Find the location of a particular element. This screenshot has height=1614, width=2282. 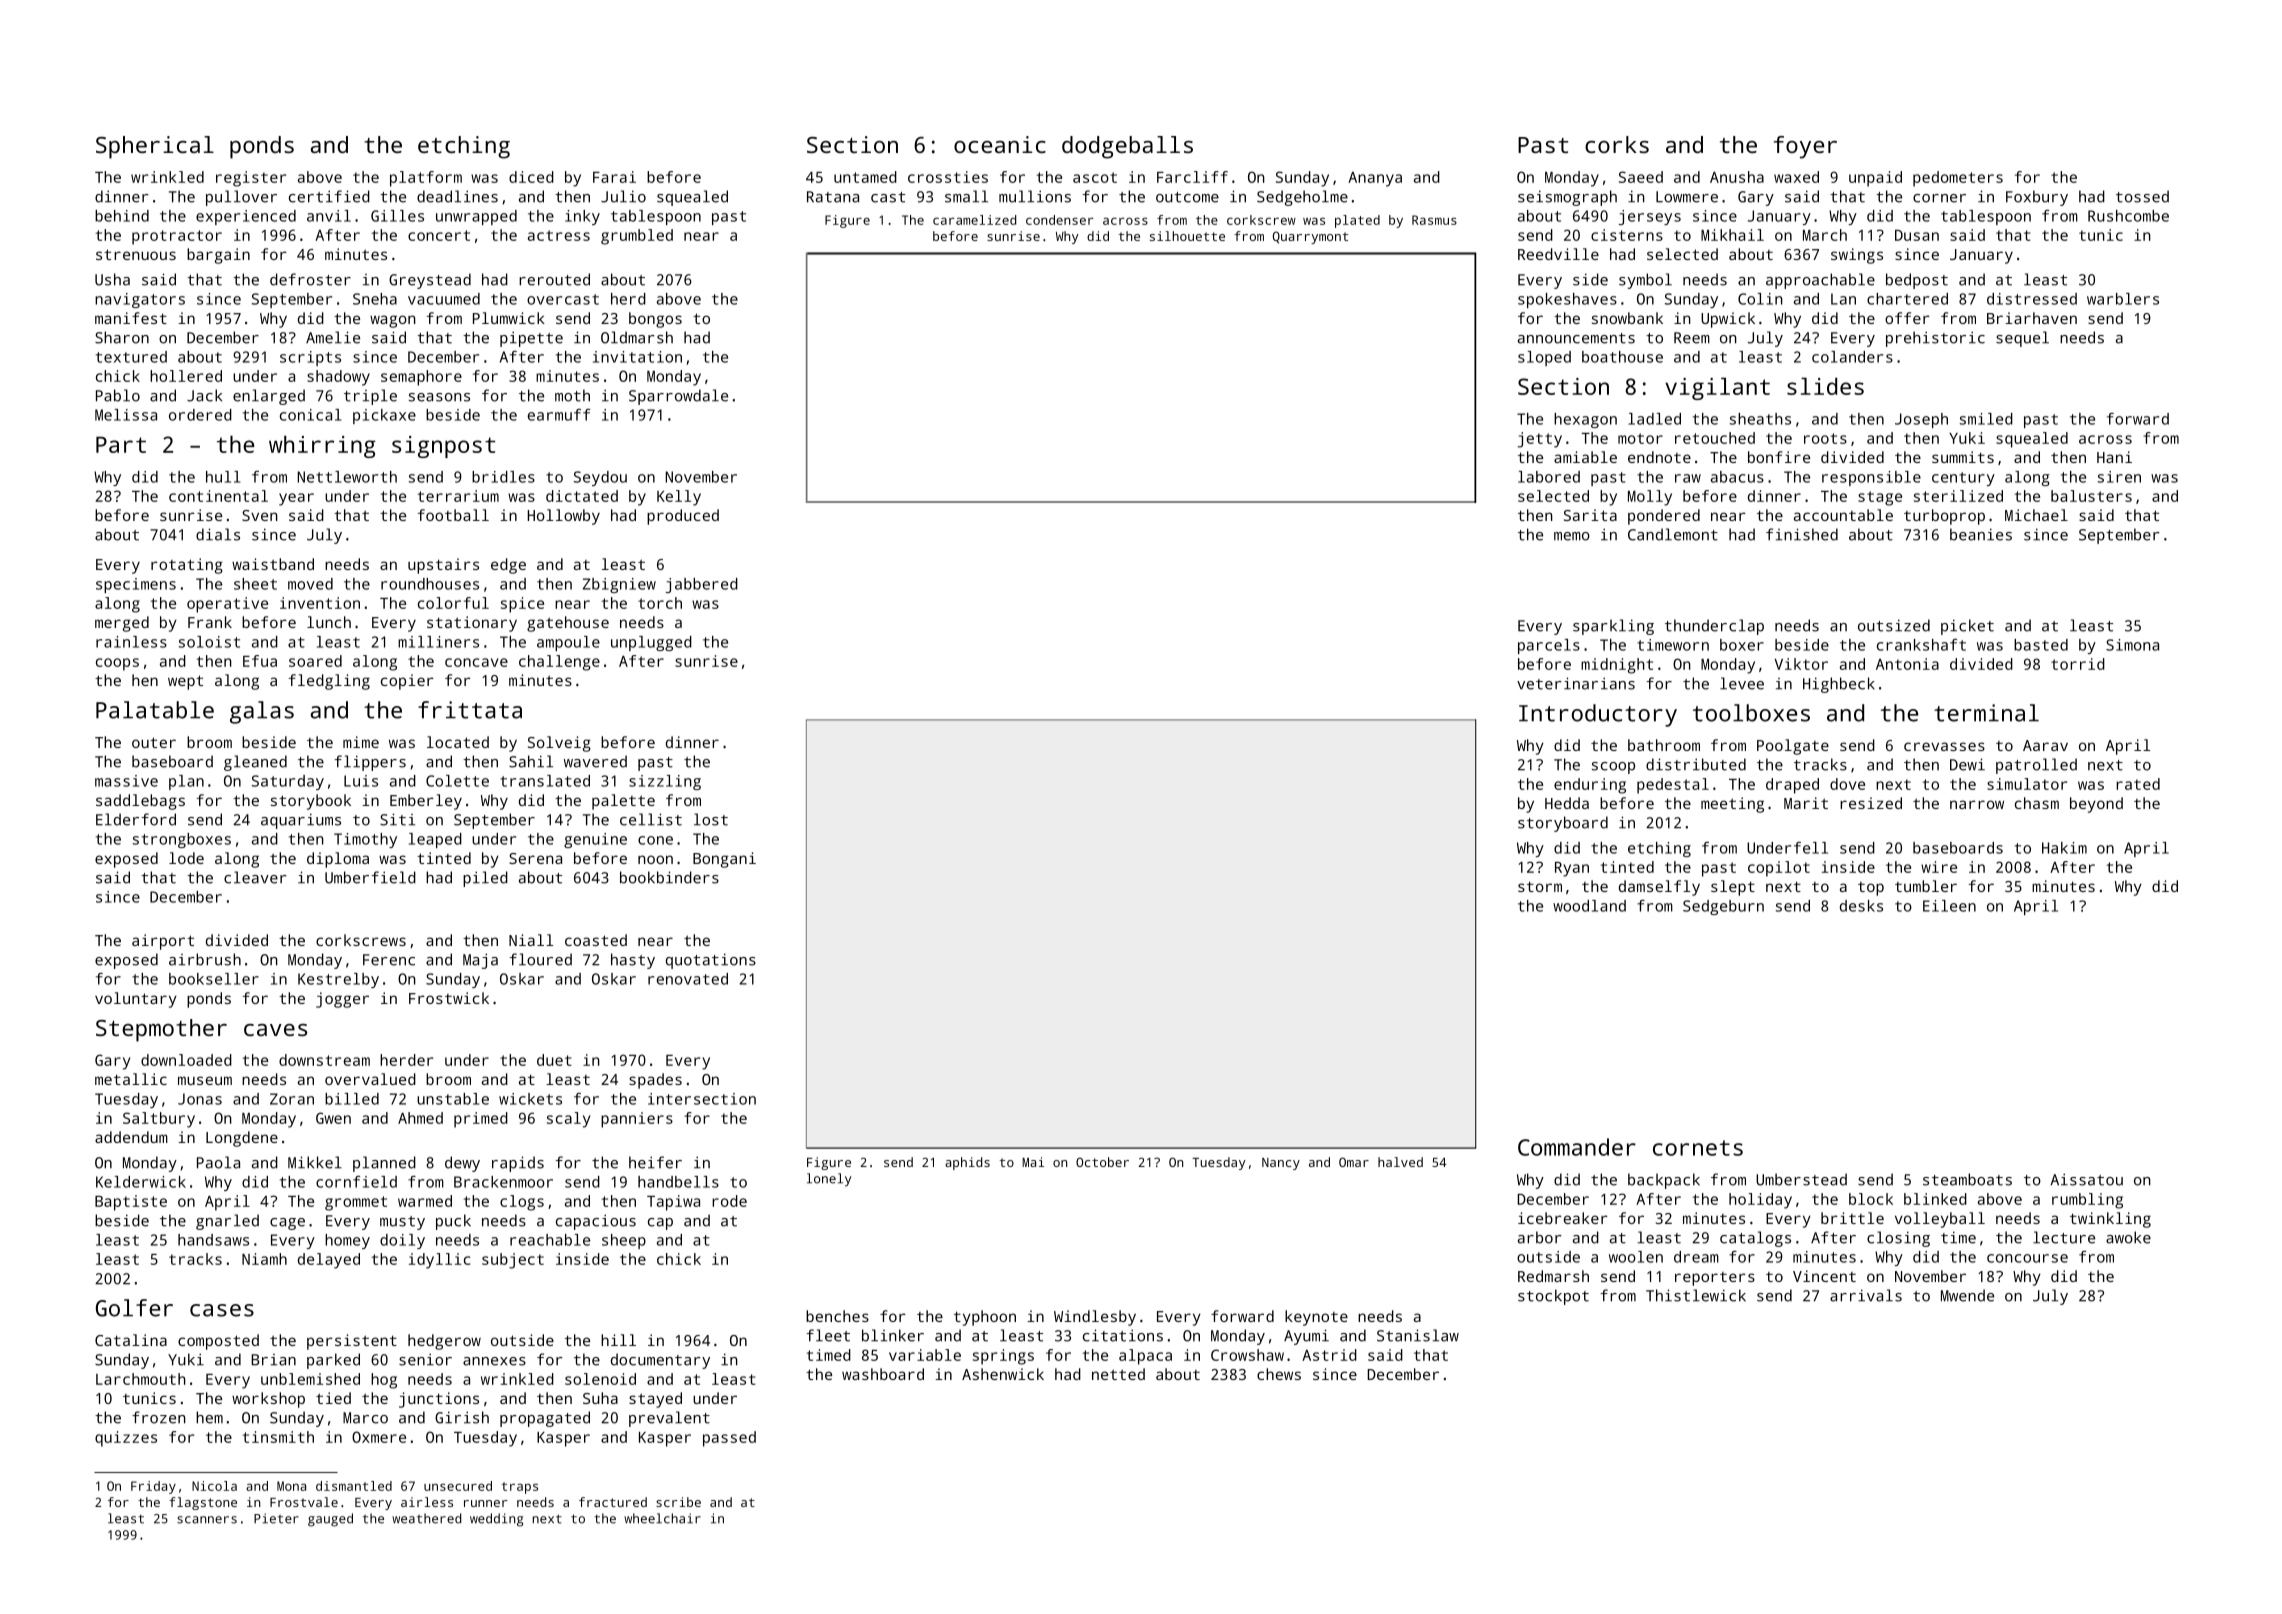

platform is located at coordinates (426, 179).
